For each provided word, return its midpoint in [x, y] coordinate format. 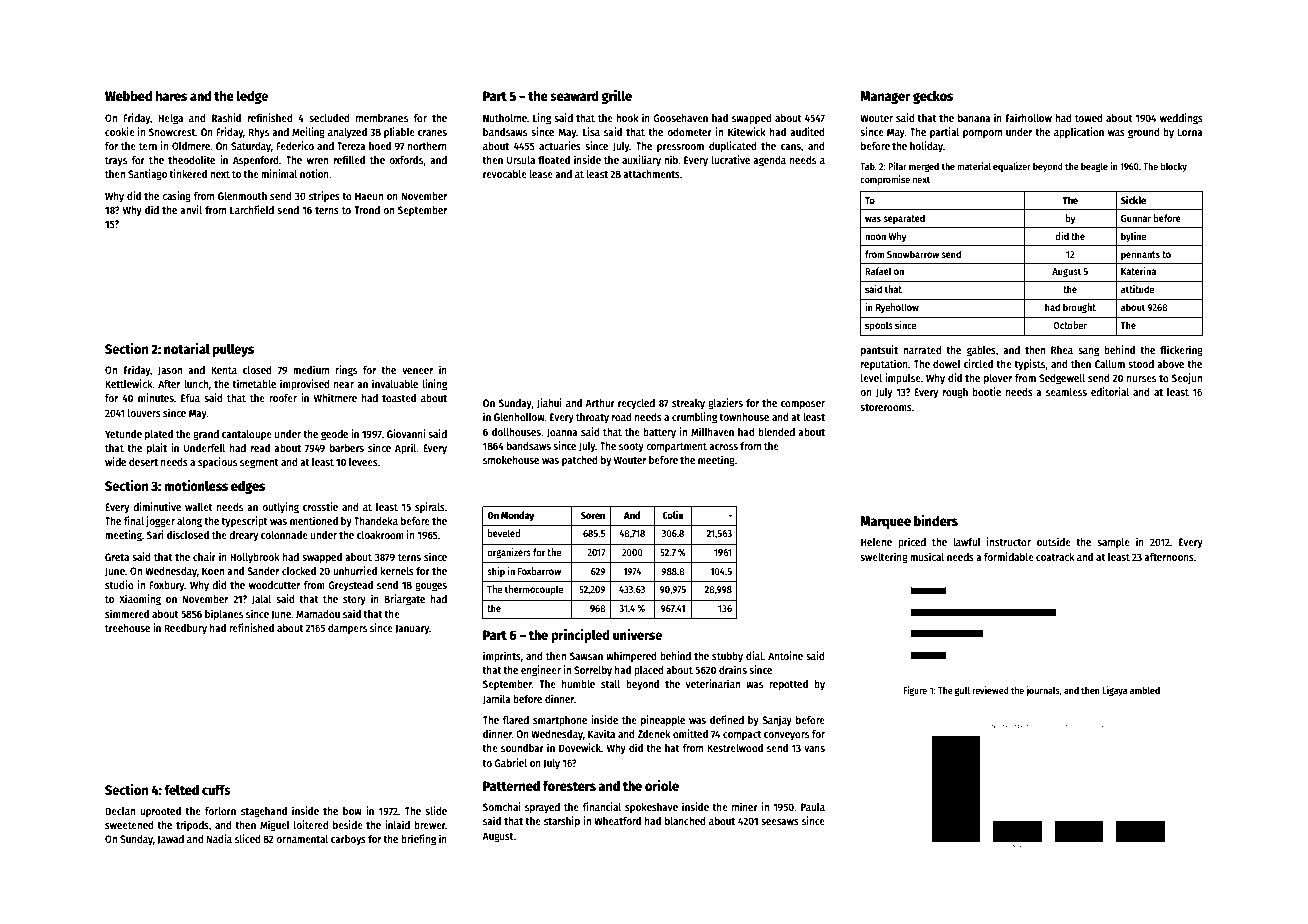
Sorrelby [593, 671]
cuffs [216, 789]
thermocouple [534, 590]
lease [541, 174]
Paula [813, 807]
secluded [329, 118]
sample [1113, 543]
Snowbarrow [913, 254]
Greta [117, 557]
